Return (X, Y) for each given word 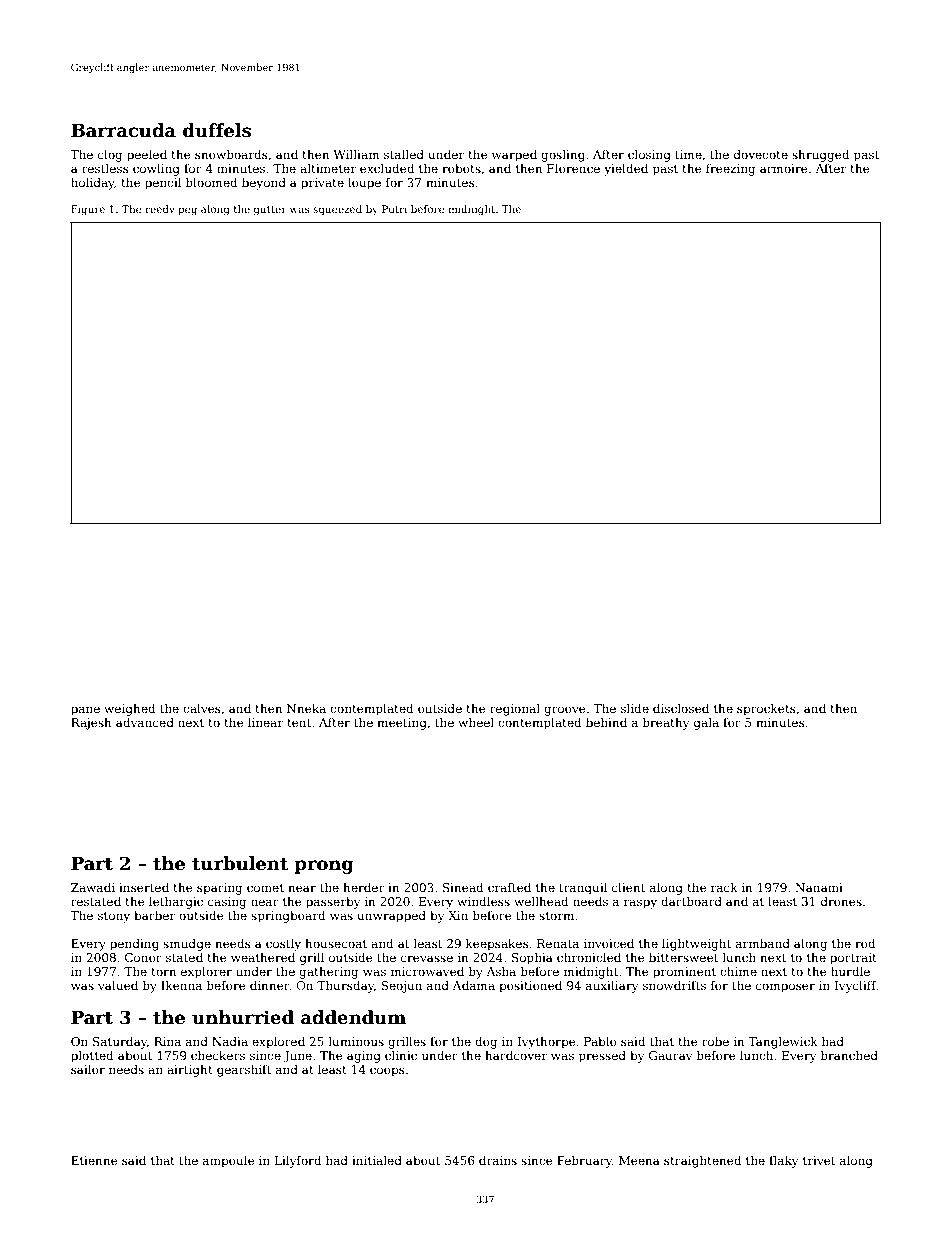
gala (706, 723)
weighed (129, 709)
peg (187, 211)
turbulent (240, 863)
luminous (356, 1041)
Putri (394, 209)
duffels (217, 130)
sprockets (766, 709)
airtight (190, 1070)
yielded (626, 169)
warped (514, 156)
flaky (783, 1161)
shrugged (820, 155)
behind (606, 722)
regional (515, 709)
